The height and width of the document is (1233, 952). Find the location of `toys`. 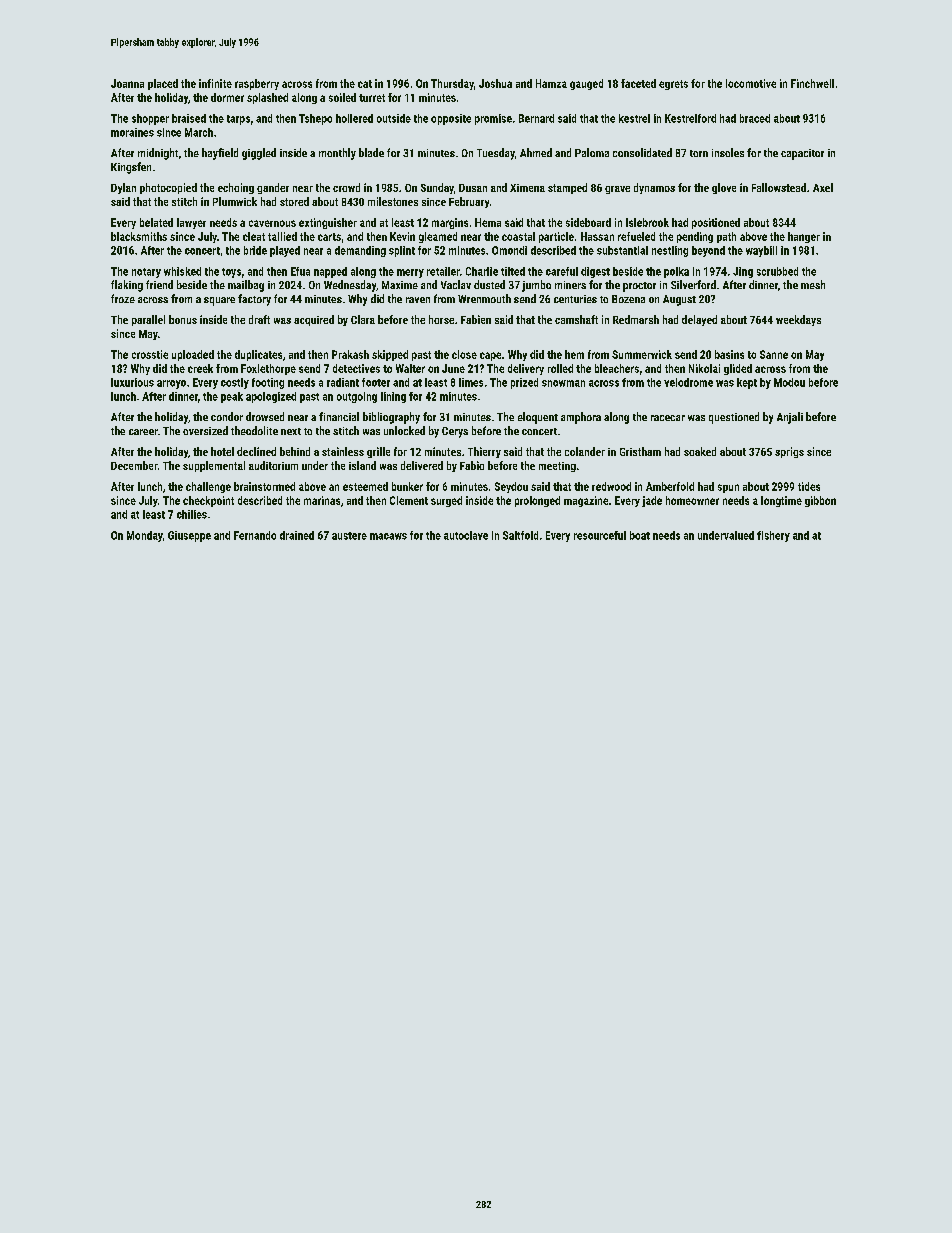

toys is located at coordinates (231, 273).
